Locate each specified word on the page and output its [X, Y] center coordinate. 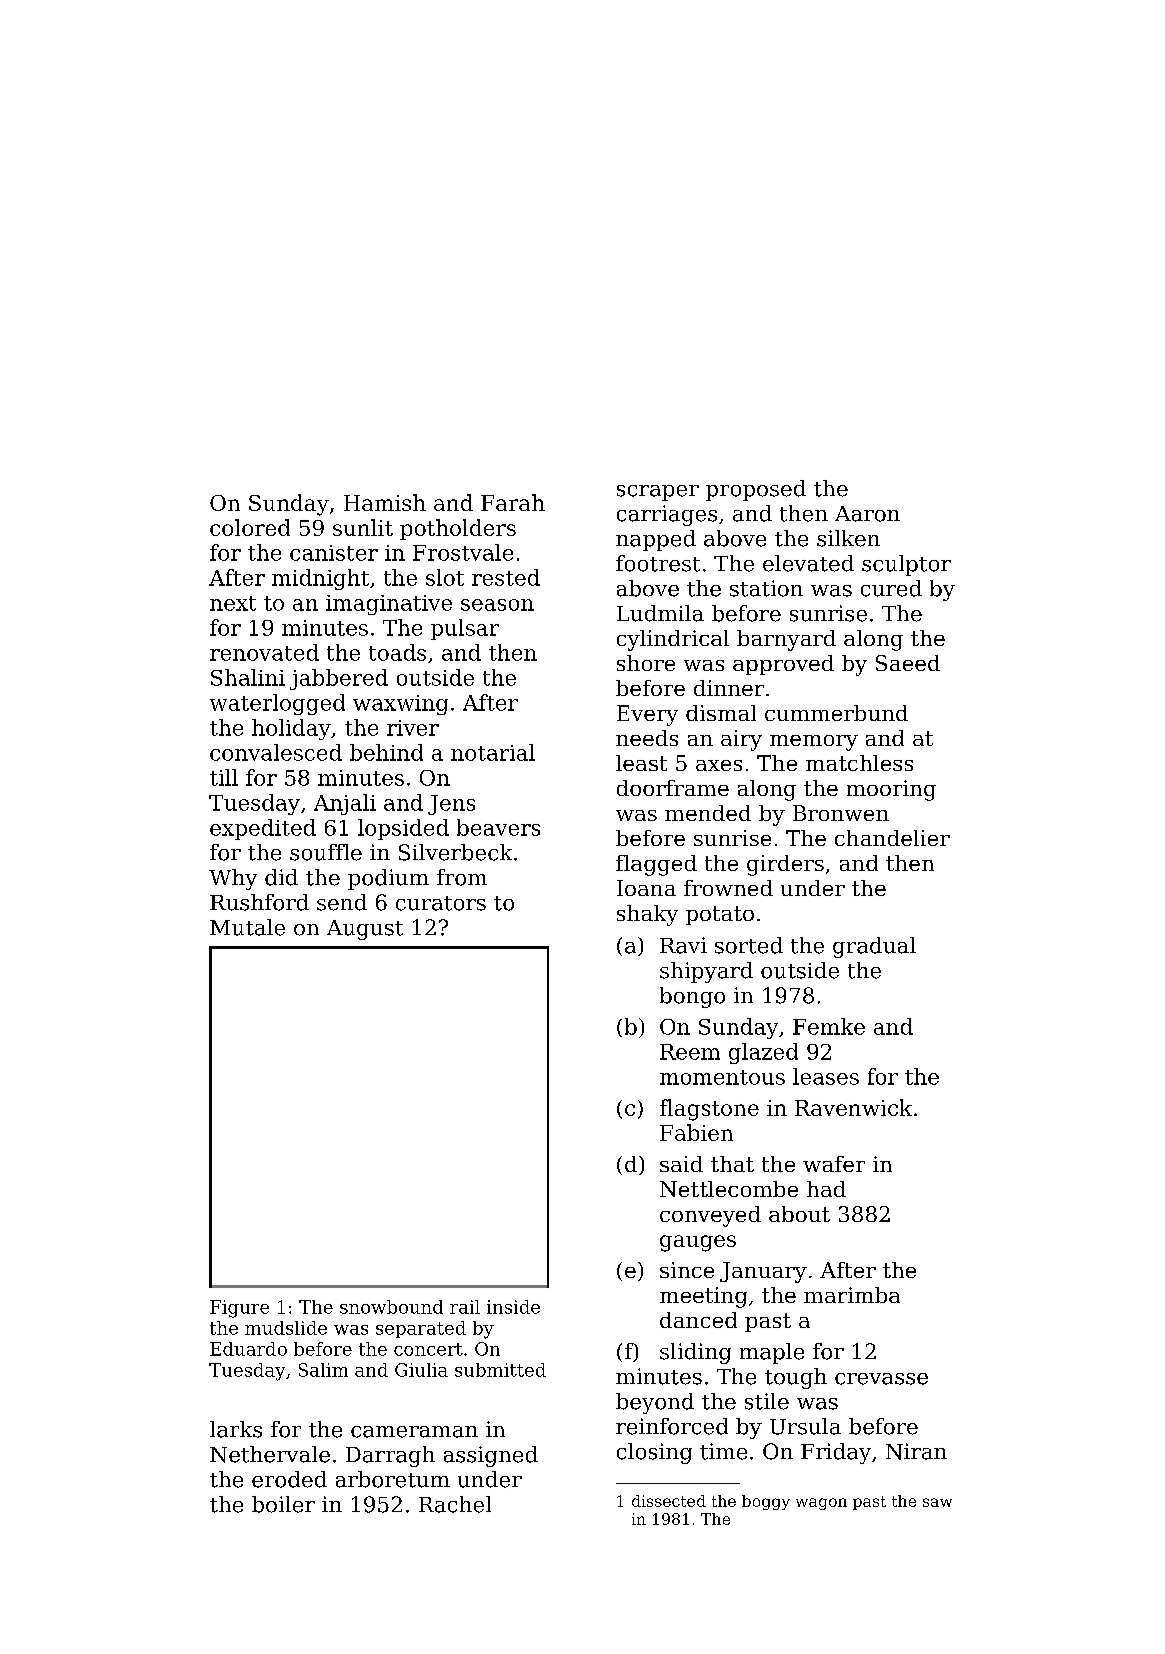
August [365, 930]
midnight [320, 579]
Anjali [345, 804]
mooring [891, 790]
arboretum [393, 1479]
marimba [852, 1295]
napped [656, 540]
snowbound [391, 1307]
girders [785, 865]
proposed [756, 490]
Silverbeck [455, 852]
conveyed [710, 1216]
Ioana [646, 888]
